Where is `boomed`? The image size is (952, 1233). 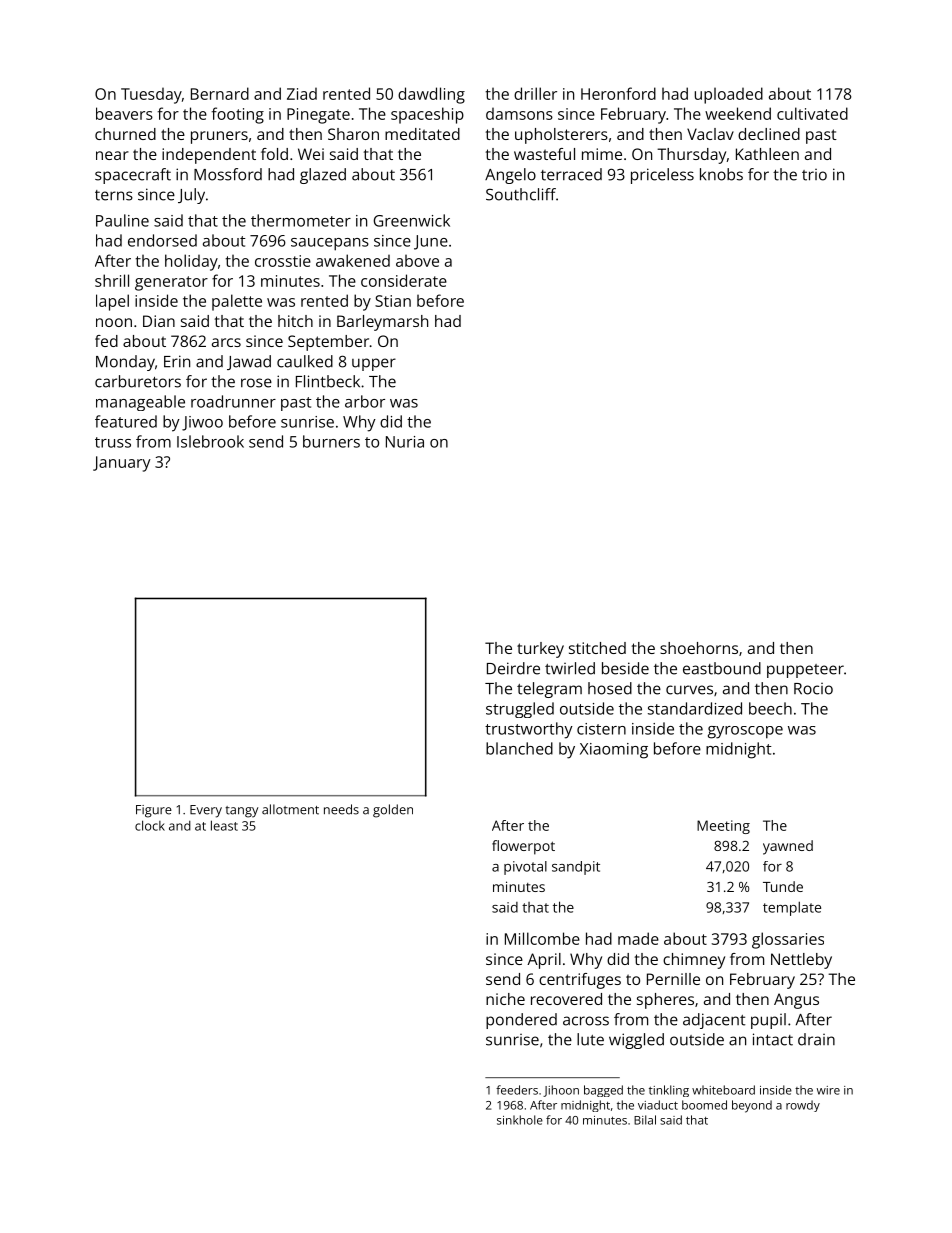
boomed is located at coordinates (704, 1105).
